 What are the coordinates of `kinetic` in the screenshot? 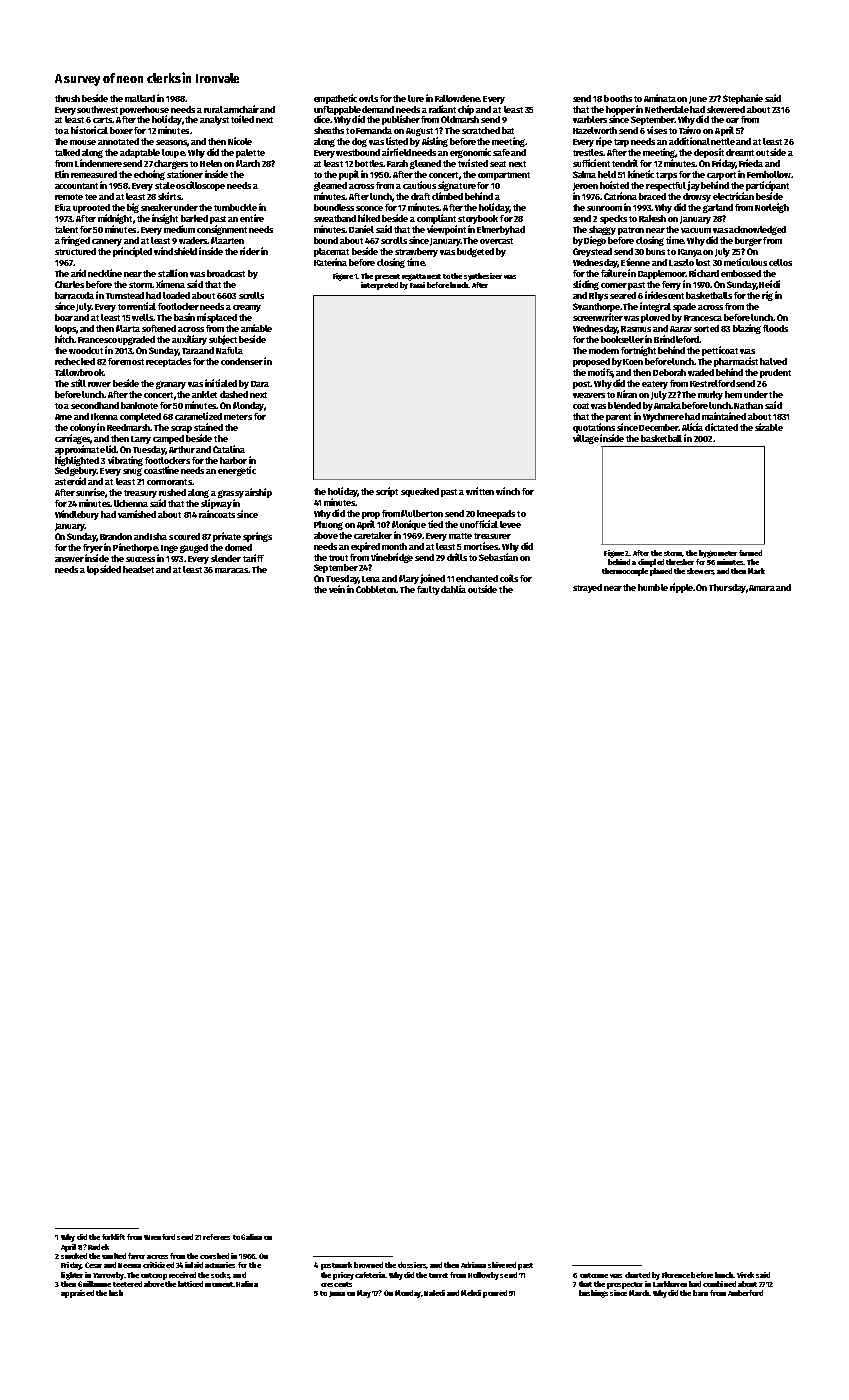 It's located at (641, 174).
